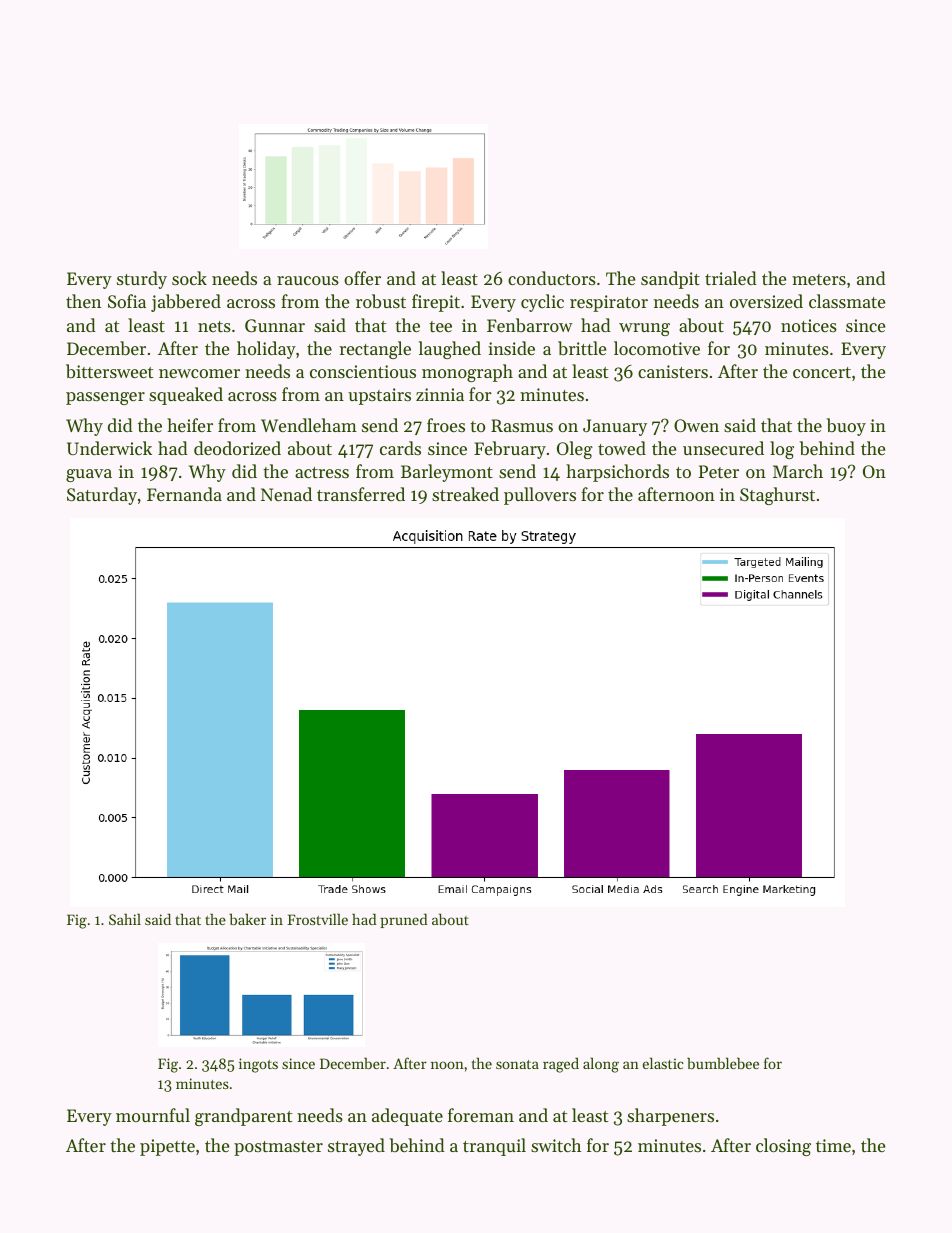 The height and width of the page is (1233, 952). Describe the element at coordinates (847, 301) in the page. I see `classmate` at that location.
